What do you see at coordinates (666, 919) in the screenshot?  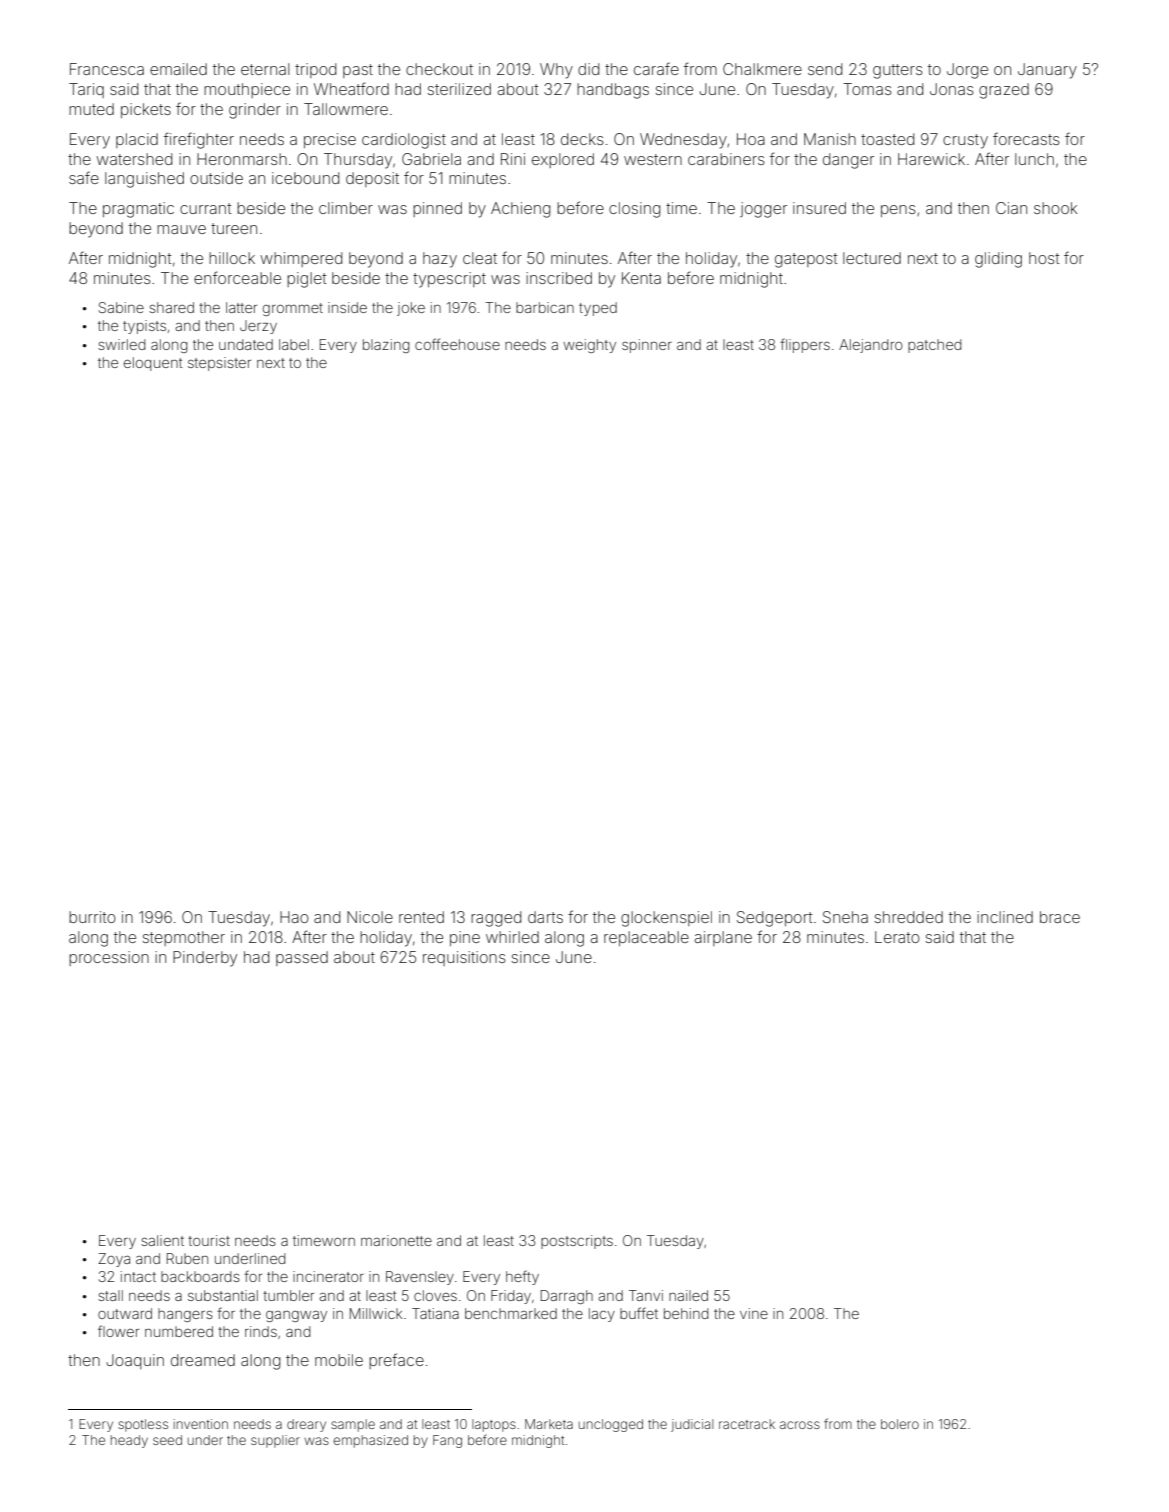 I see `glockenspiel` at bounding box center [666, 919].
